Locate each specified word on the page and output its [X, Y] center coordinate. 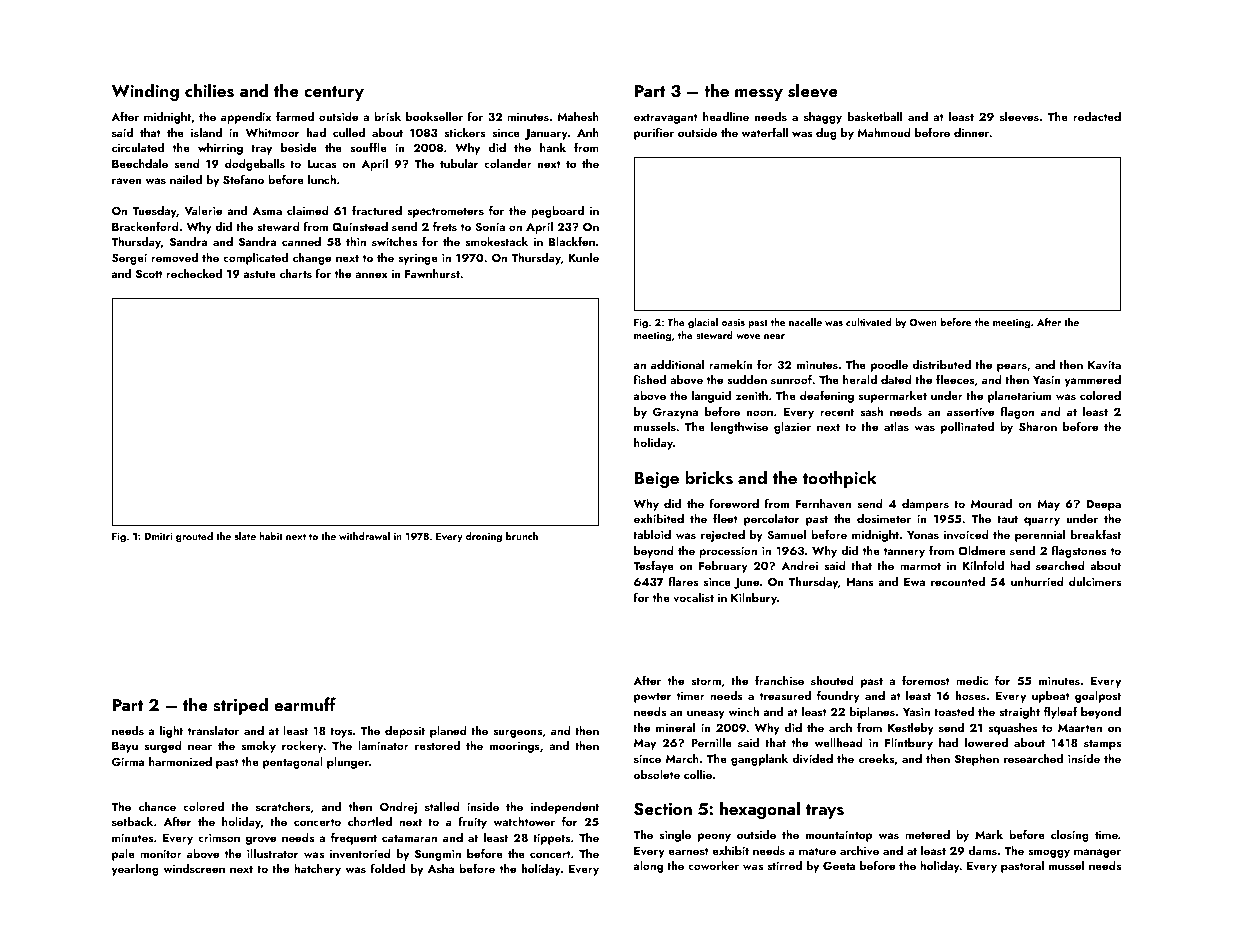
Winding [145, 92]
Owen [923, 322]
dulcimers [1095, 581]
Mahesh [578, 116]
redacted [1097, 116]
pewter [652, 698]
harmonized [180, 761]
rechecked [194, 273]
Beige [657, 480]
